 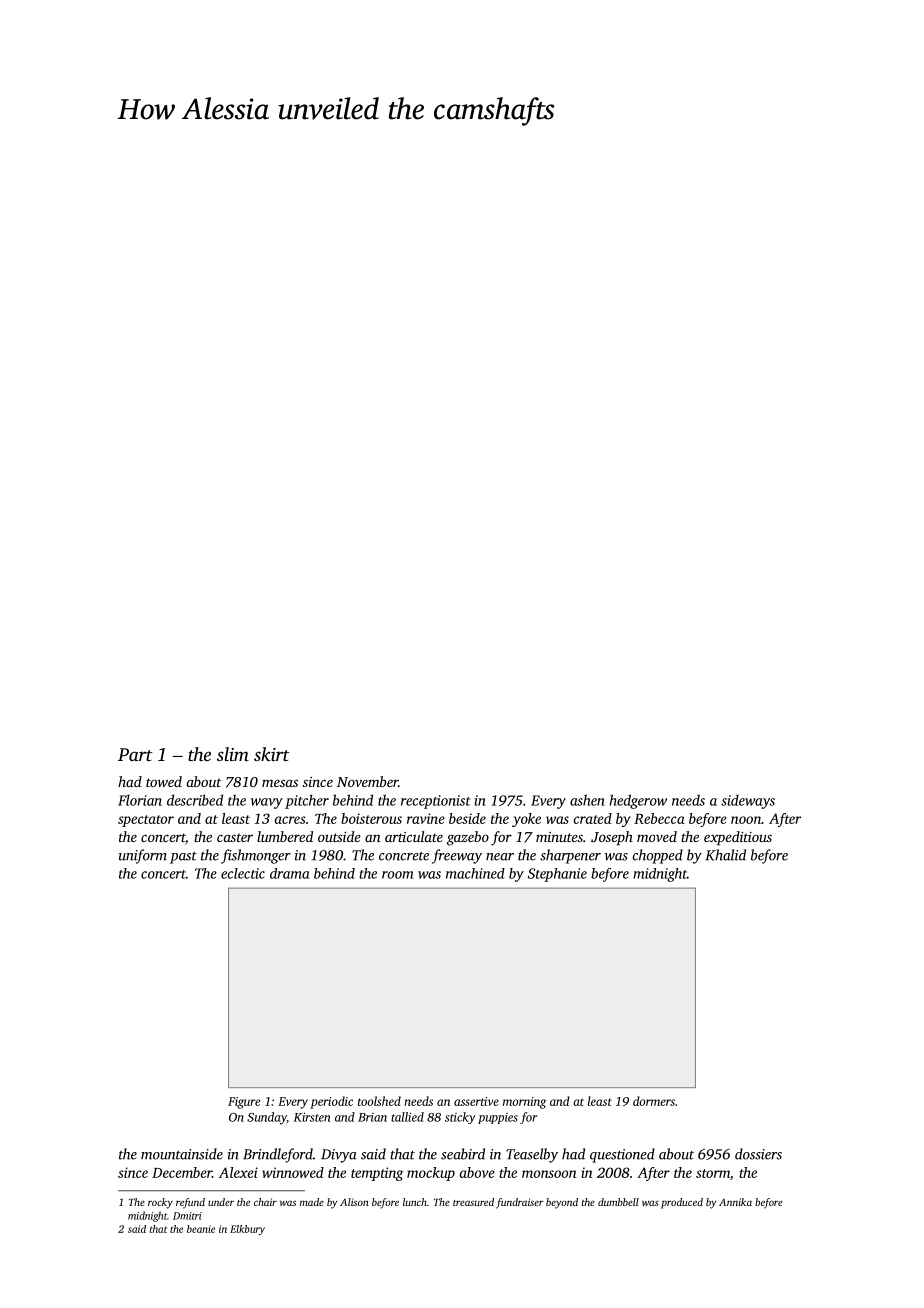 What do you see at coordinates (243, 873) in the page?
I see `eclectic` at bounding box center [243, 873].
